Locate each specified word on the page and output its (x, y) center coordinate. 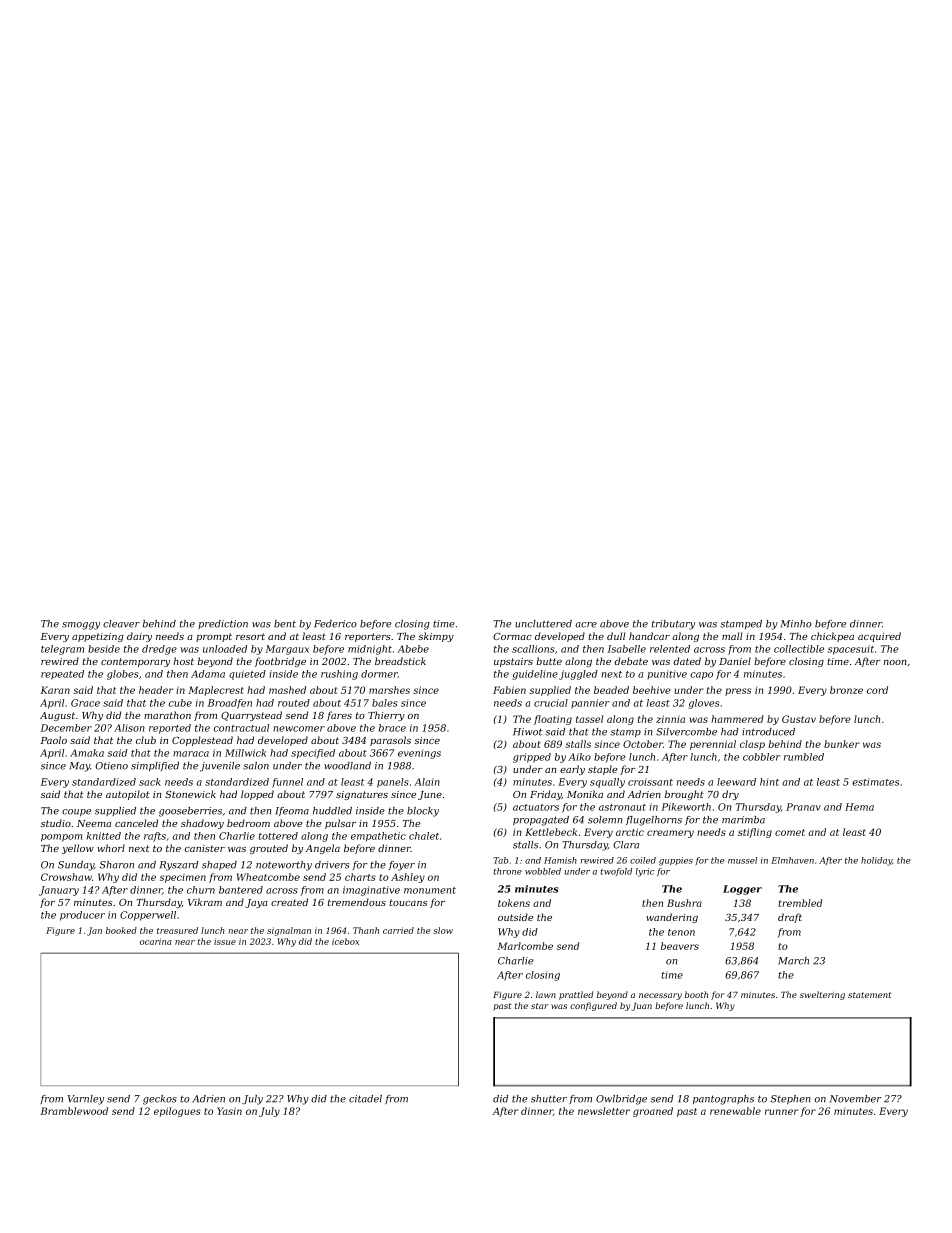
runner (781, 1112)
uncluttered (543, 624)
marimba (743, 820)
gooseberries (190, 812)
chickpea (832, 637)
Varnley (86, 1100)
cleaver (121, 624)
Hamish (560, 860)
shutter (549, 1099)
